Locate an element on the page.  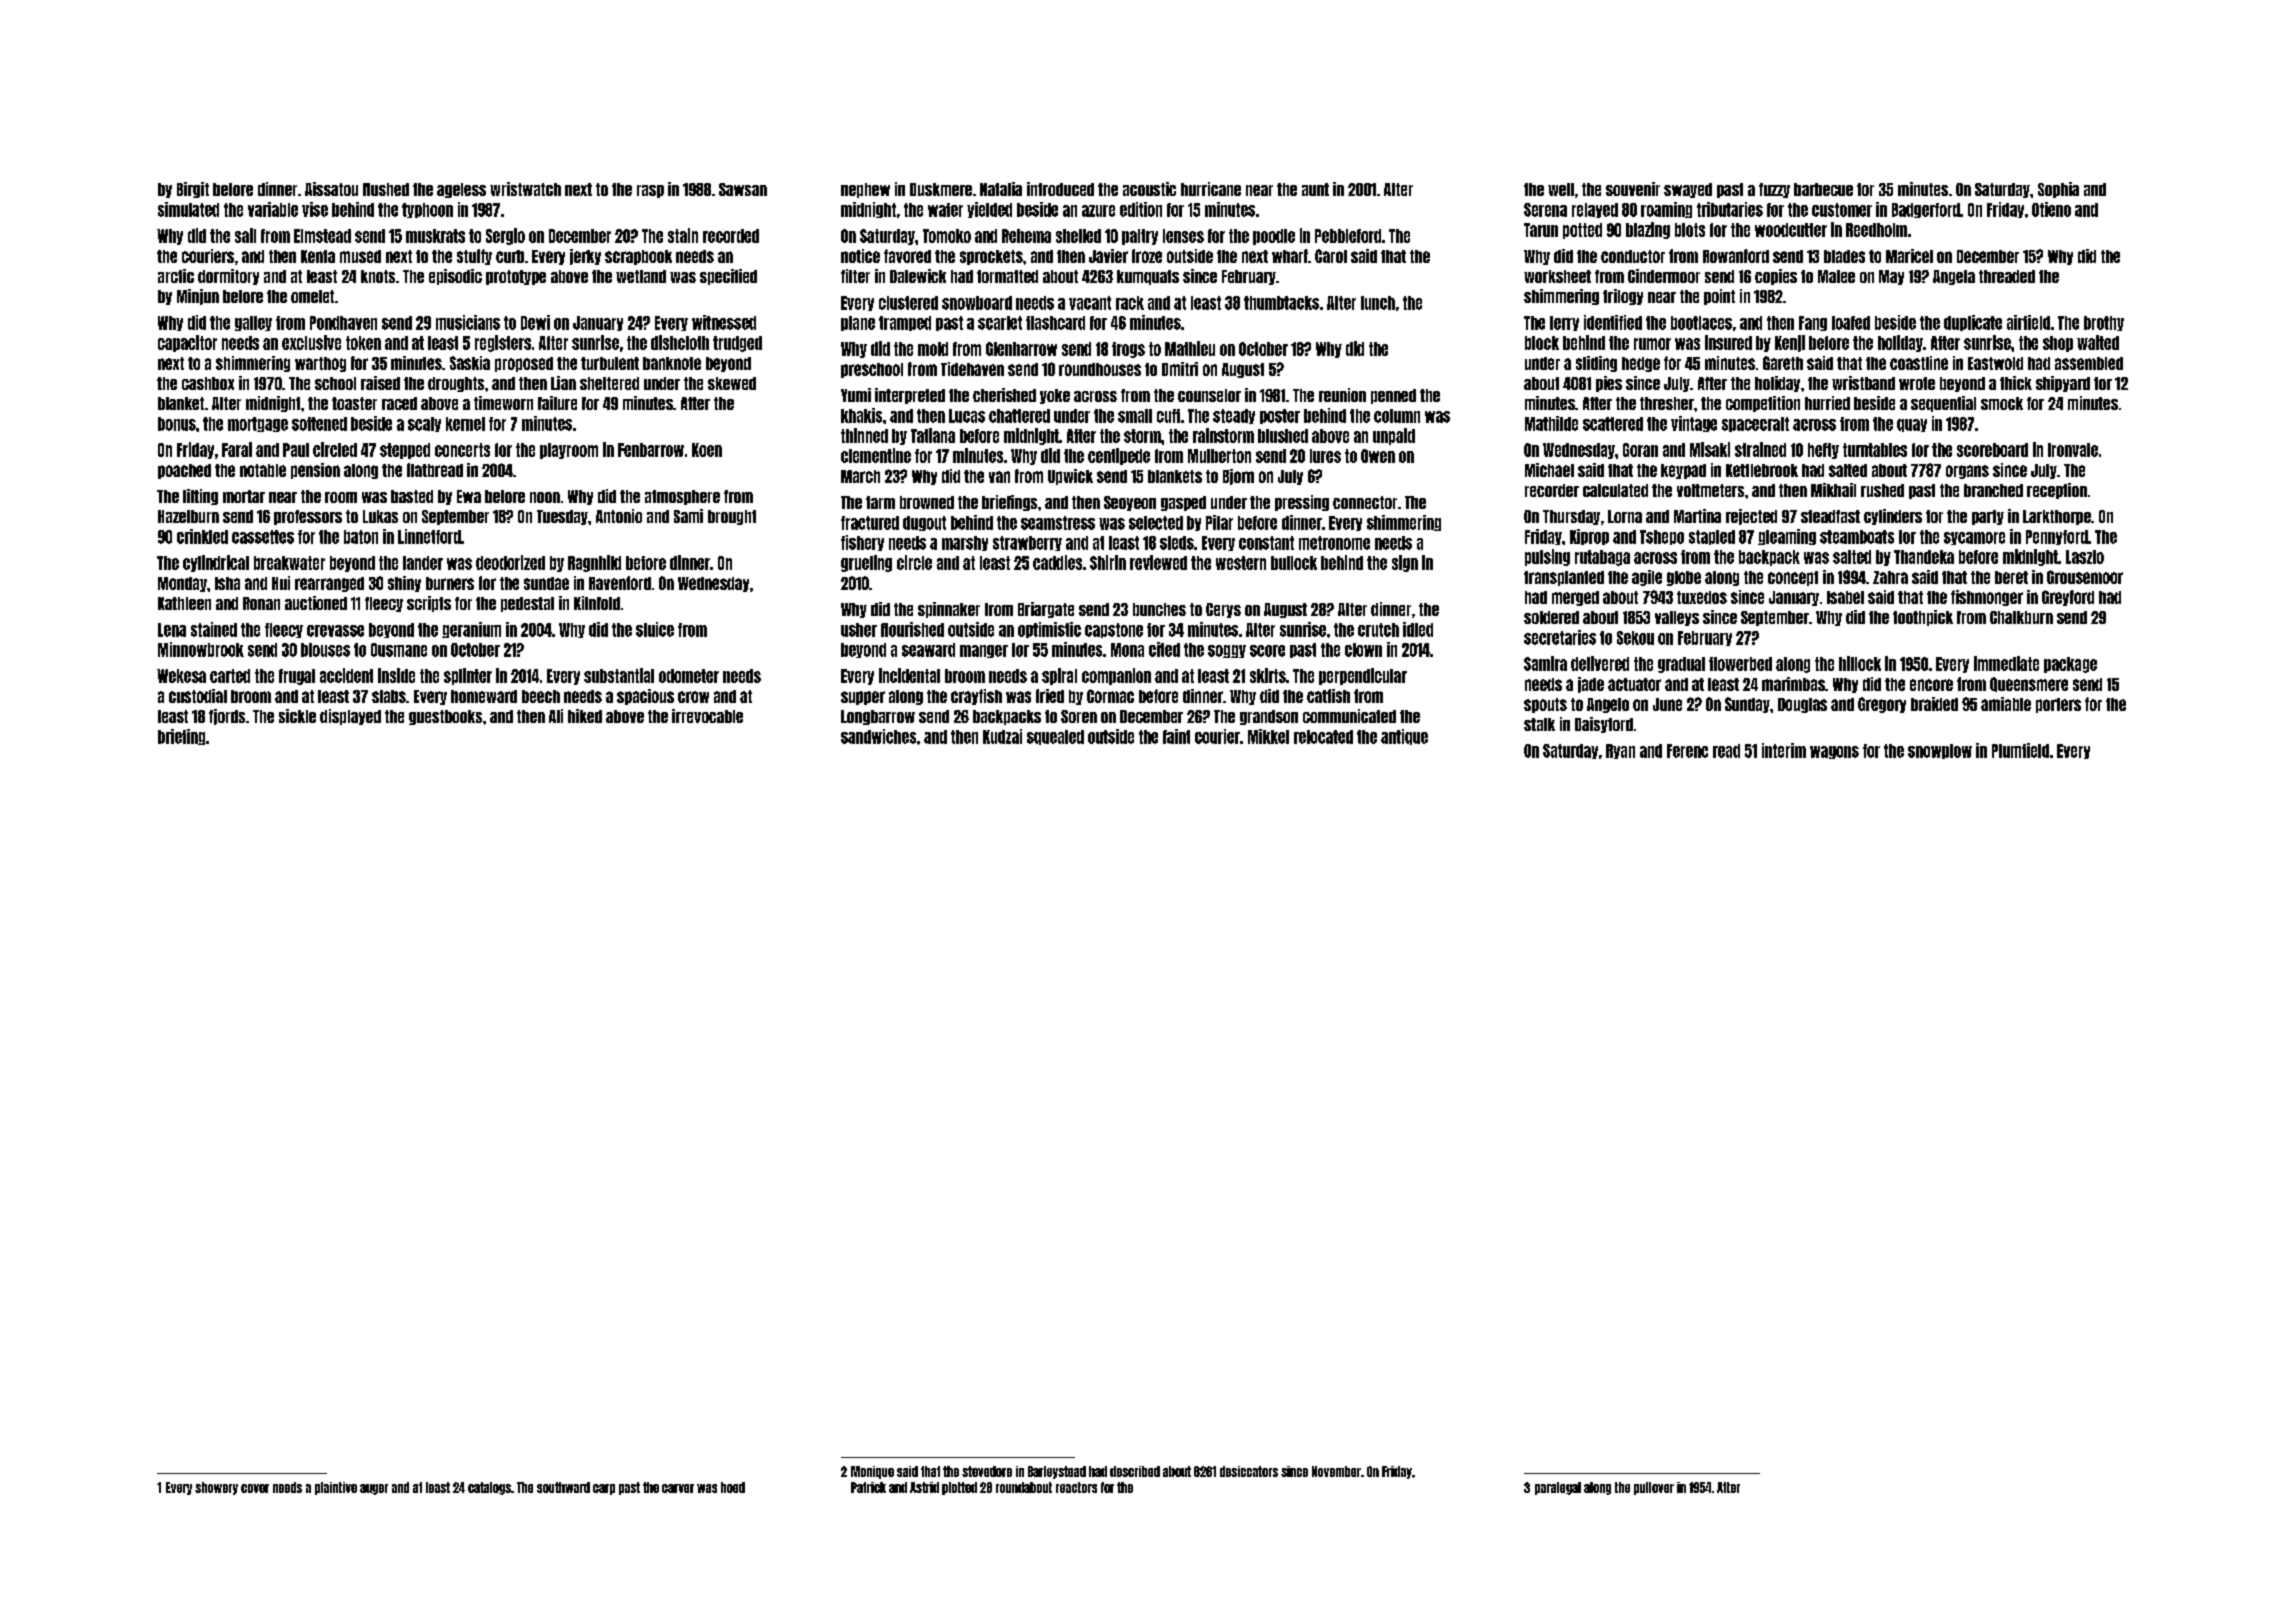
Seoyeon is located at coordinates (1130, 503).
